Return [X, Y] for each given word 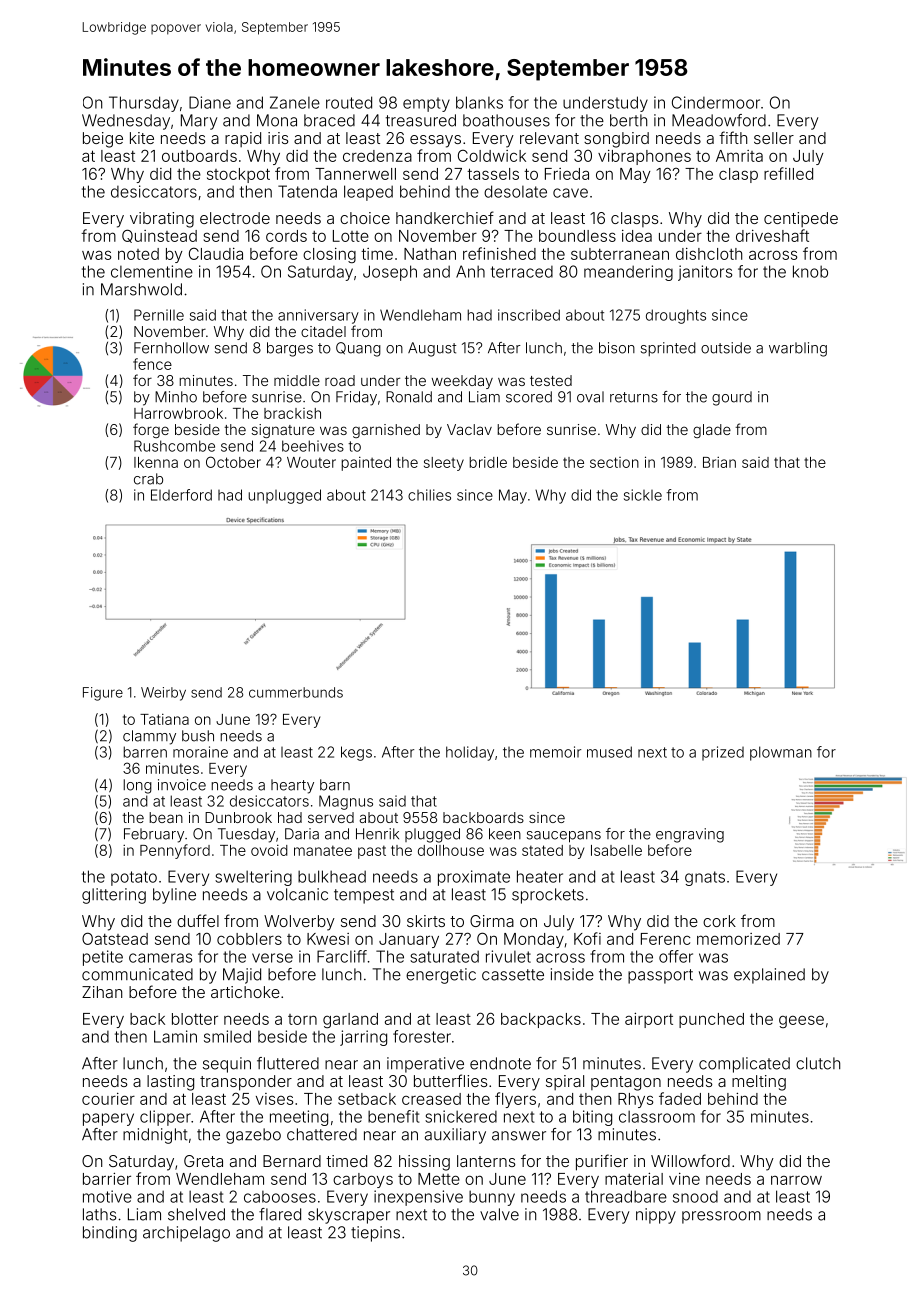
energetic [441, 976]
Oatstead [115, 938]
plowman [781, 753]
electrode [235, 218]
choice [365, 218]
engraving [690, 835]
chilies [429, 495]
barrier [107, 1179]
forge [151, 430]
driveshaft [772, 235]
